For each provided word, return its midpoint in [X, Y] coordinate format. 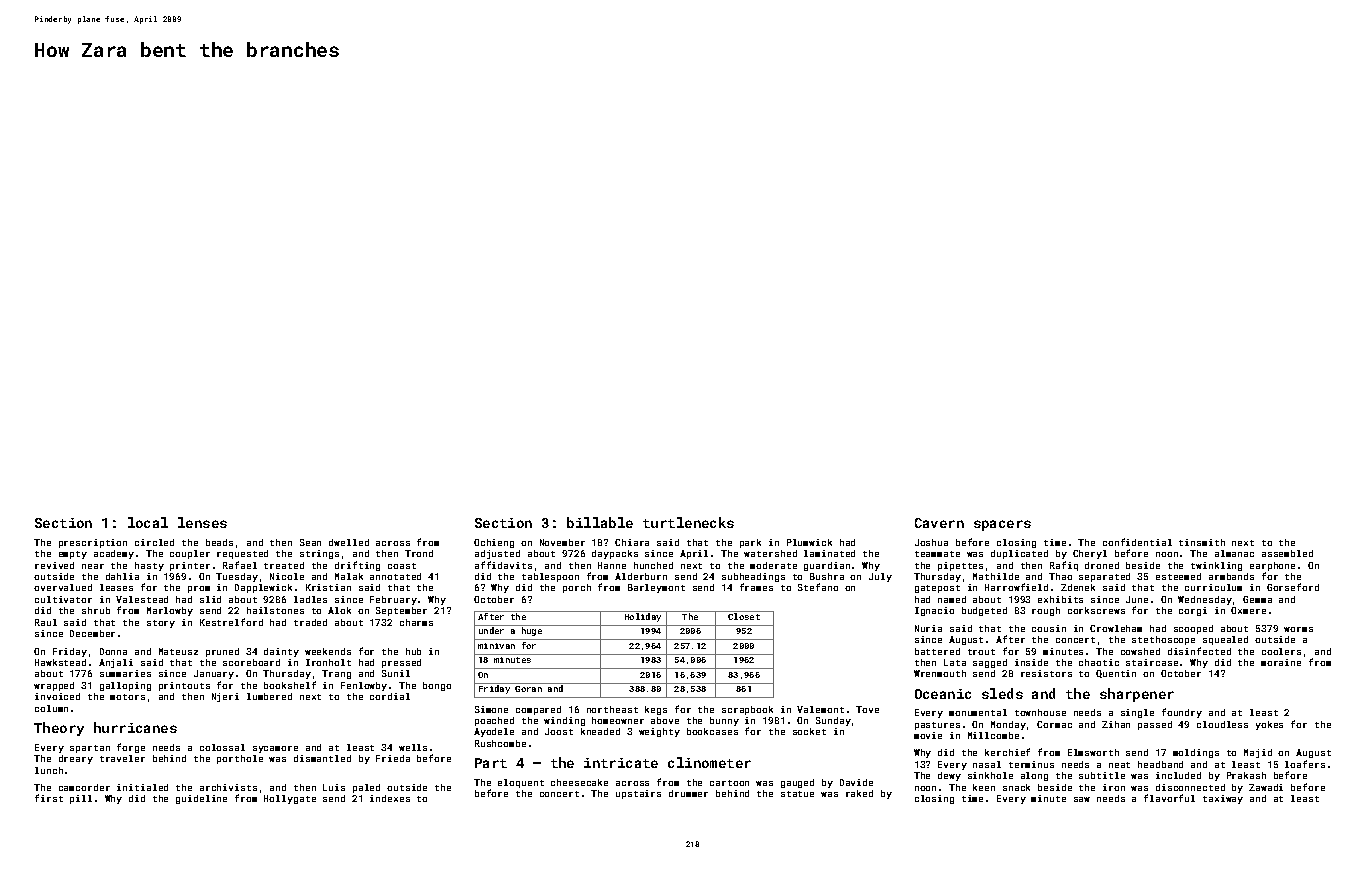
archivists [228, 787]
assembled [1287, 553]
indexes [390, 798]
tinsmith [1202, 542]
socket [809, 731]
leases [116, 587]
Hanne [612, 565]
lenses [202, 522]
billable [600, 522]
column [51, 708]
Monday [1008, 725]
